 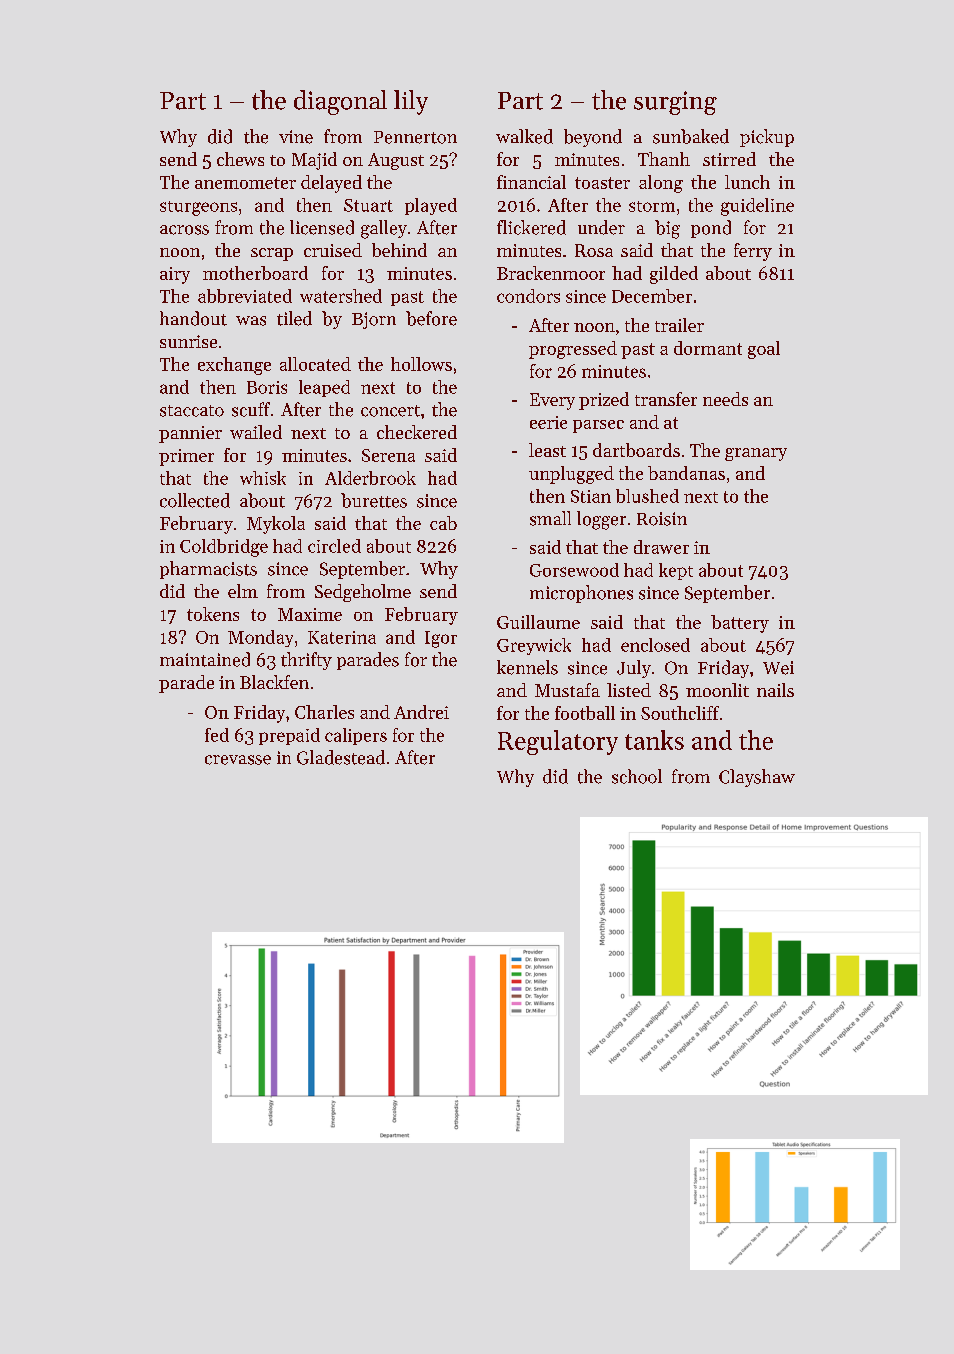 What do you see at coordinates (238, 760) in the document?
I see `crevasse` at bounding box center [238, 760].
